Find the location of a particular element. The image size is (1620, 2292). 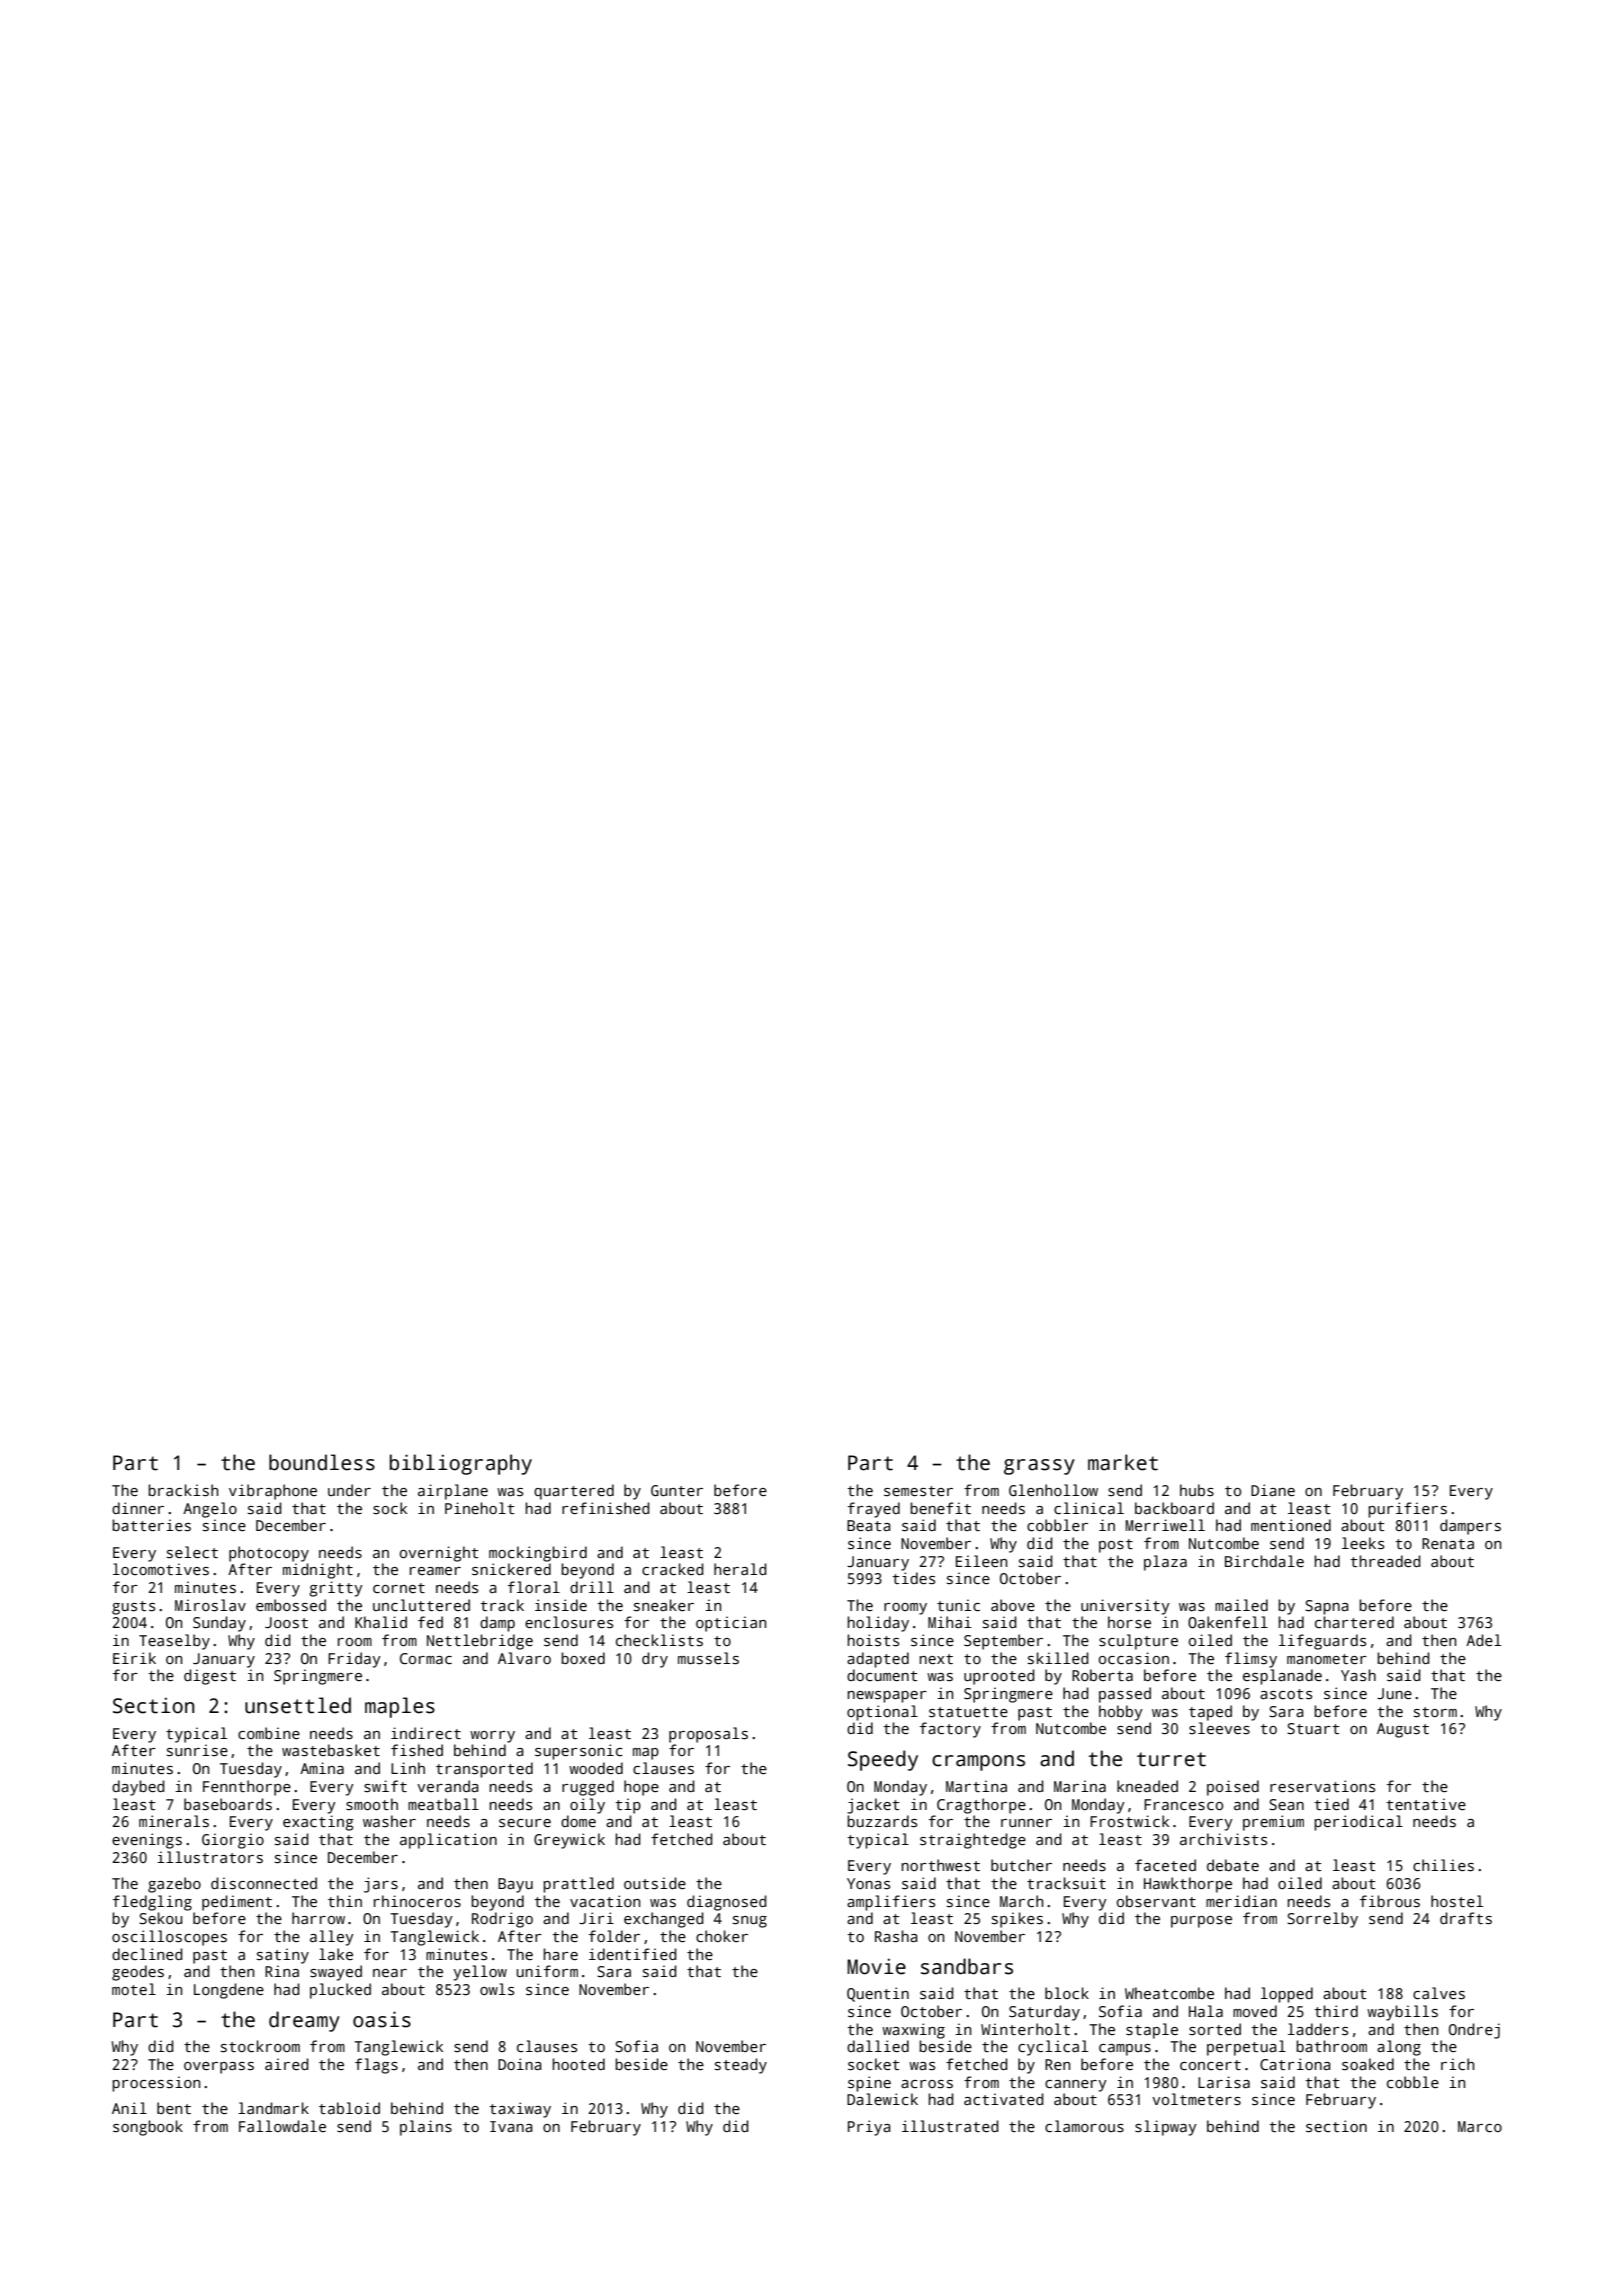

bibliography is located at coordinates (461, 1464).
